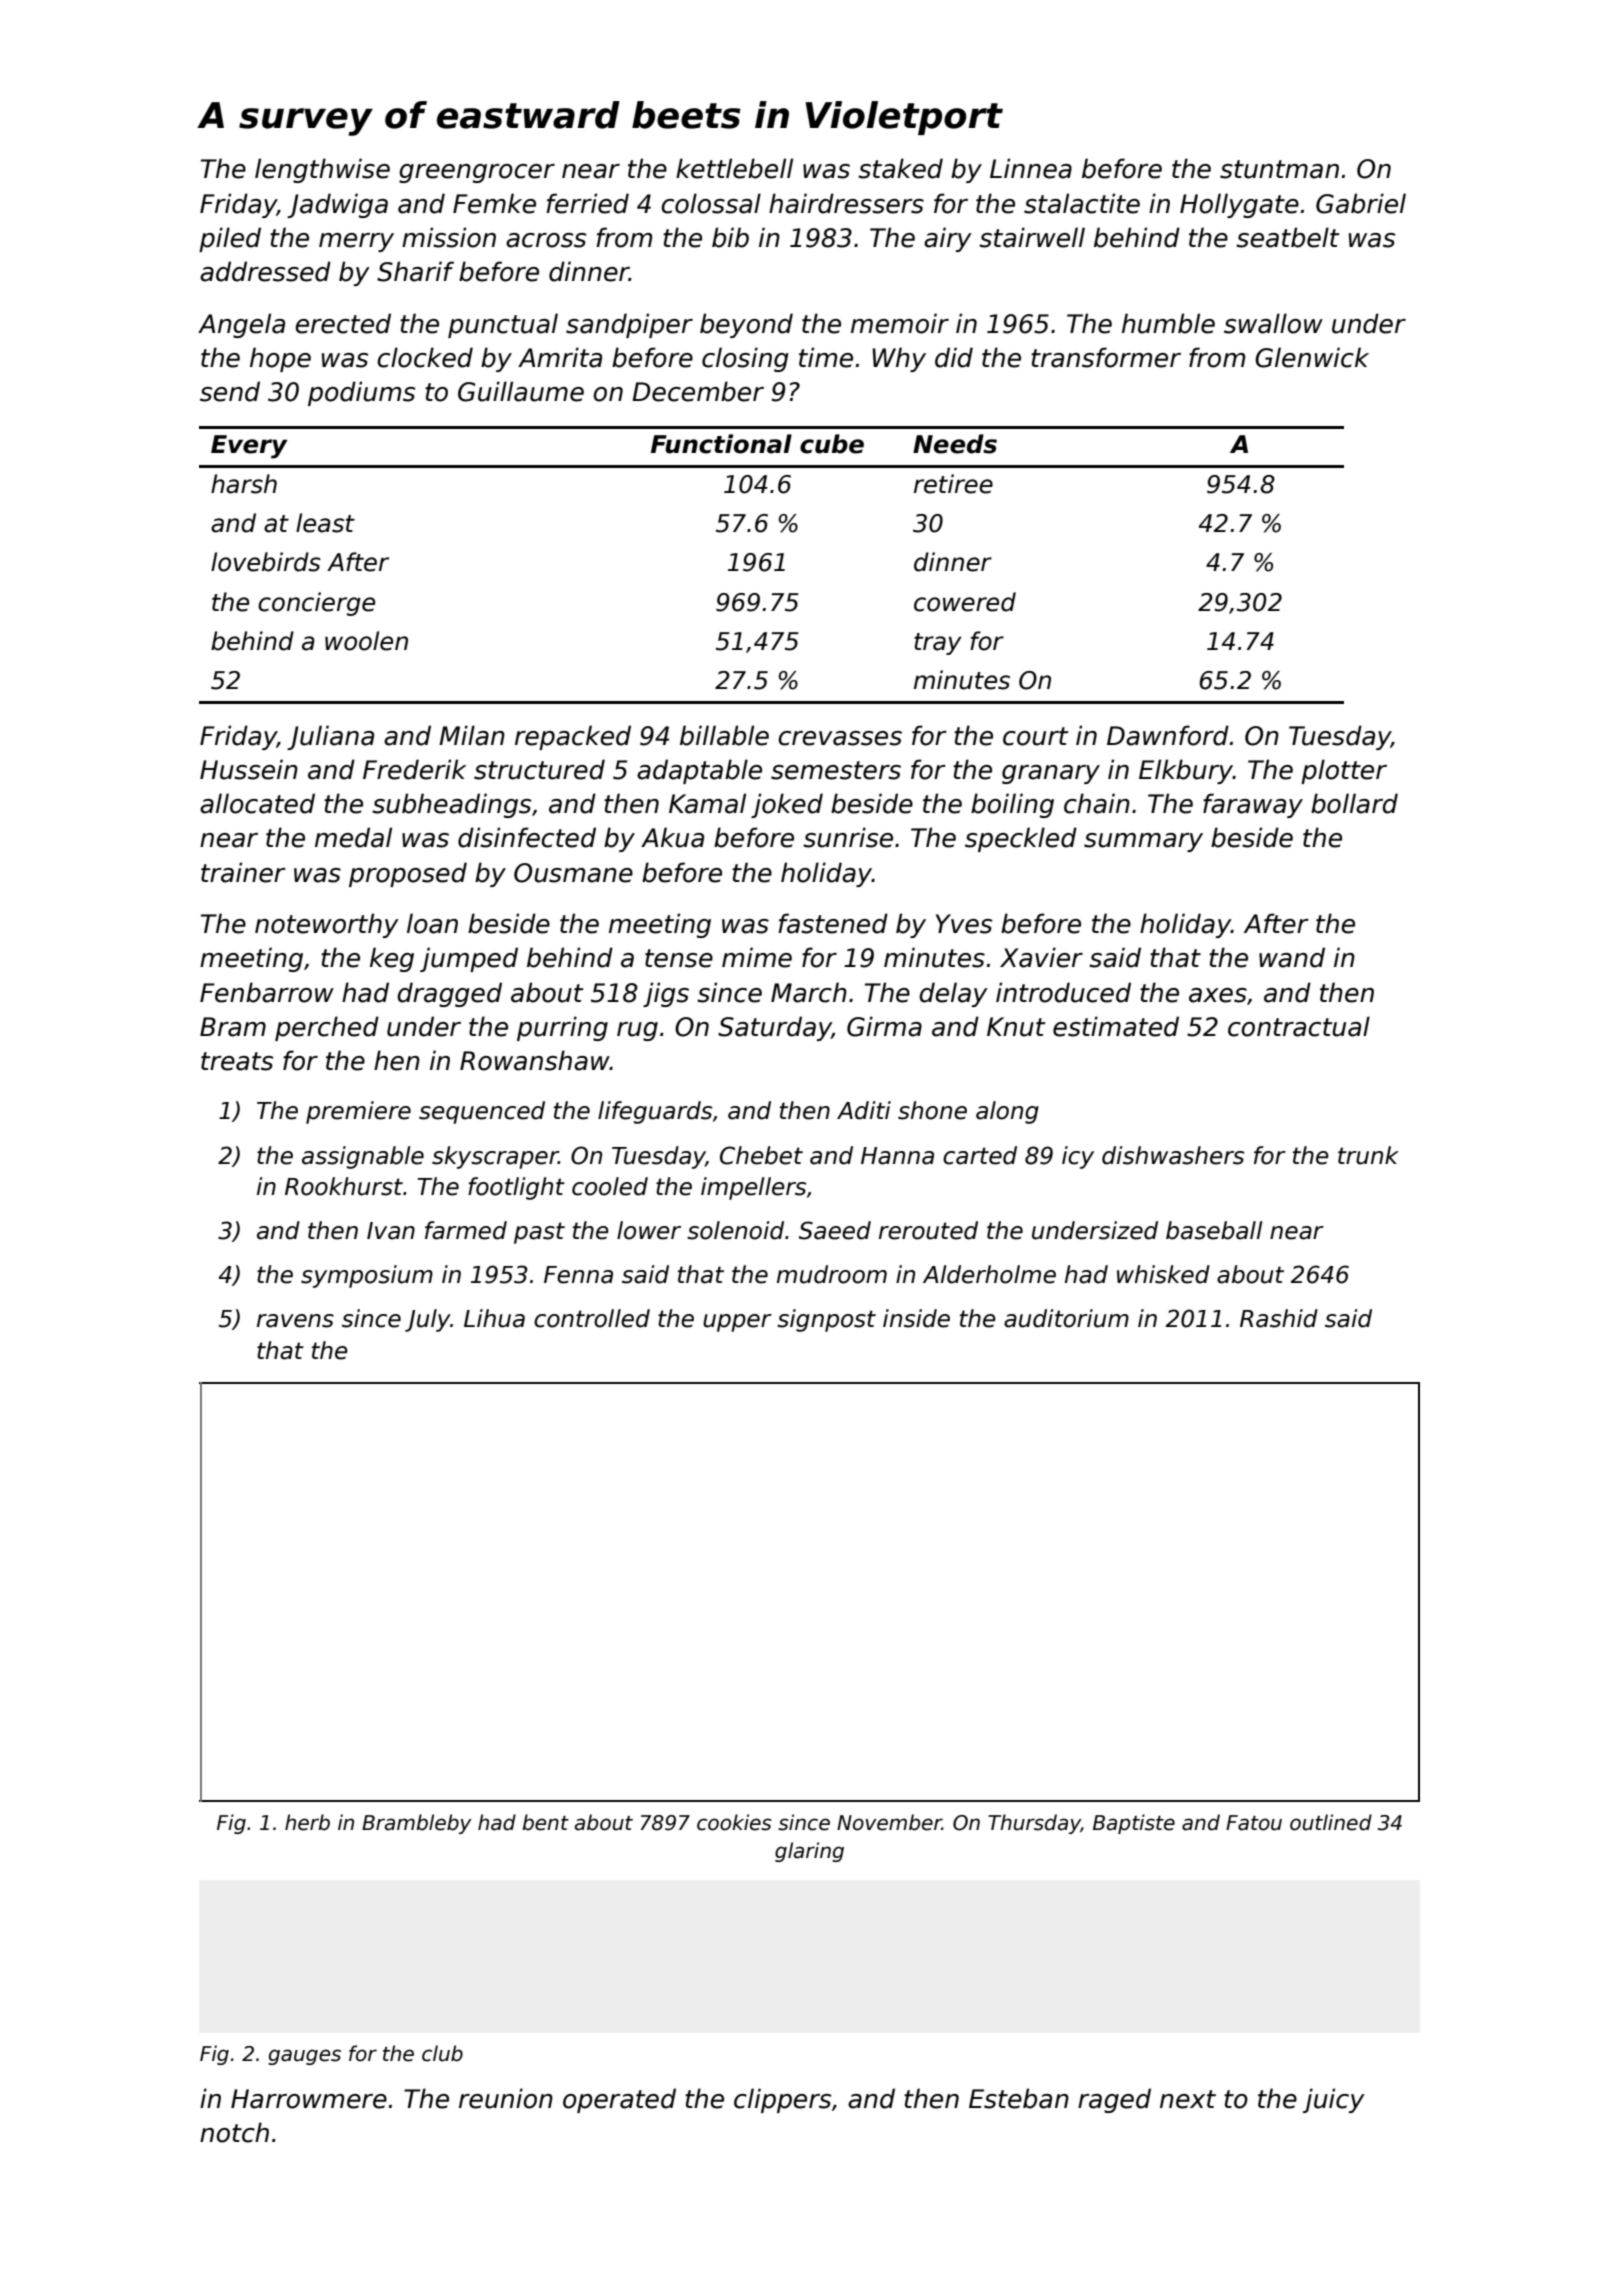 The height and width of the screenshot is (2292, 1620). What do you see at coordinates (494, 1318) in the screenshot?
I see `Lihua` at bounding box center [494, 1318].
